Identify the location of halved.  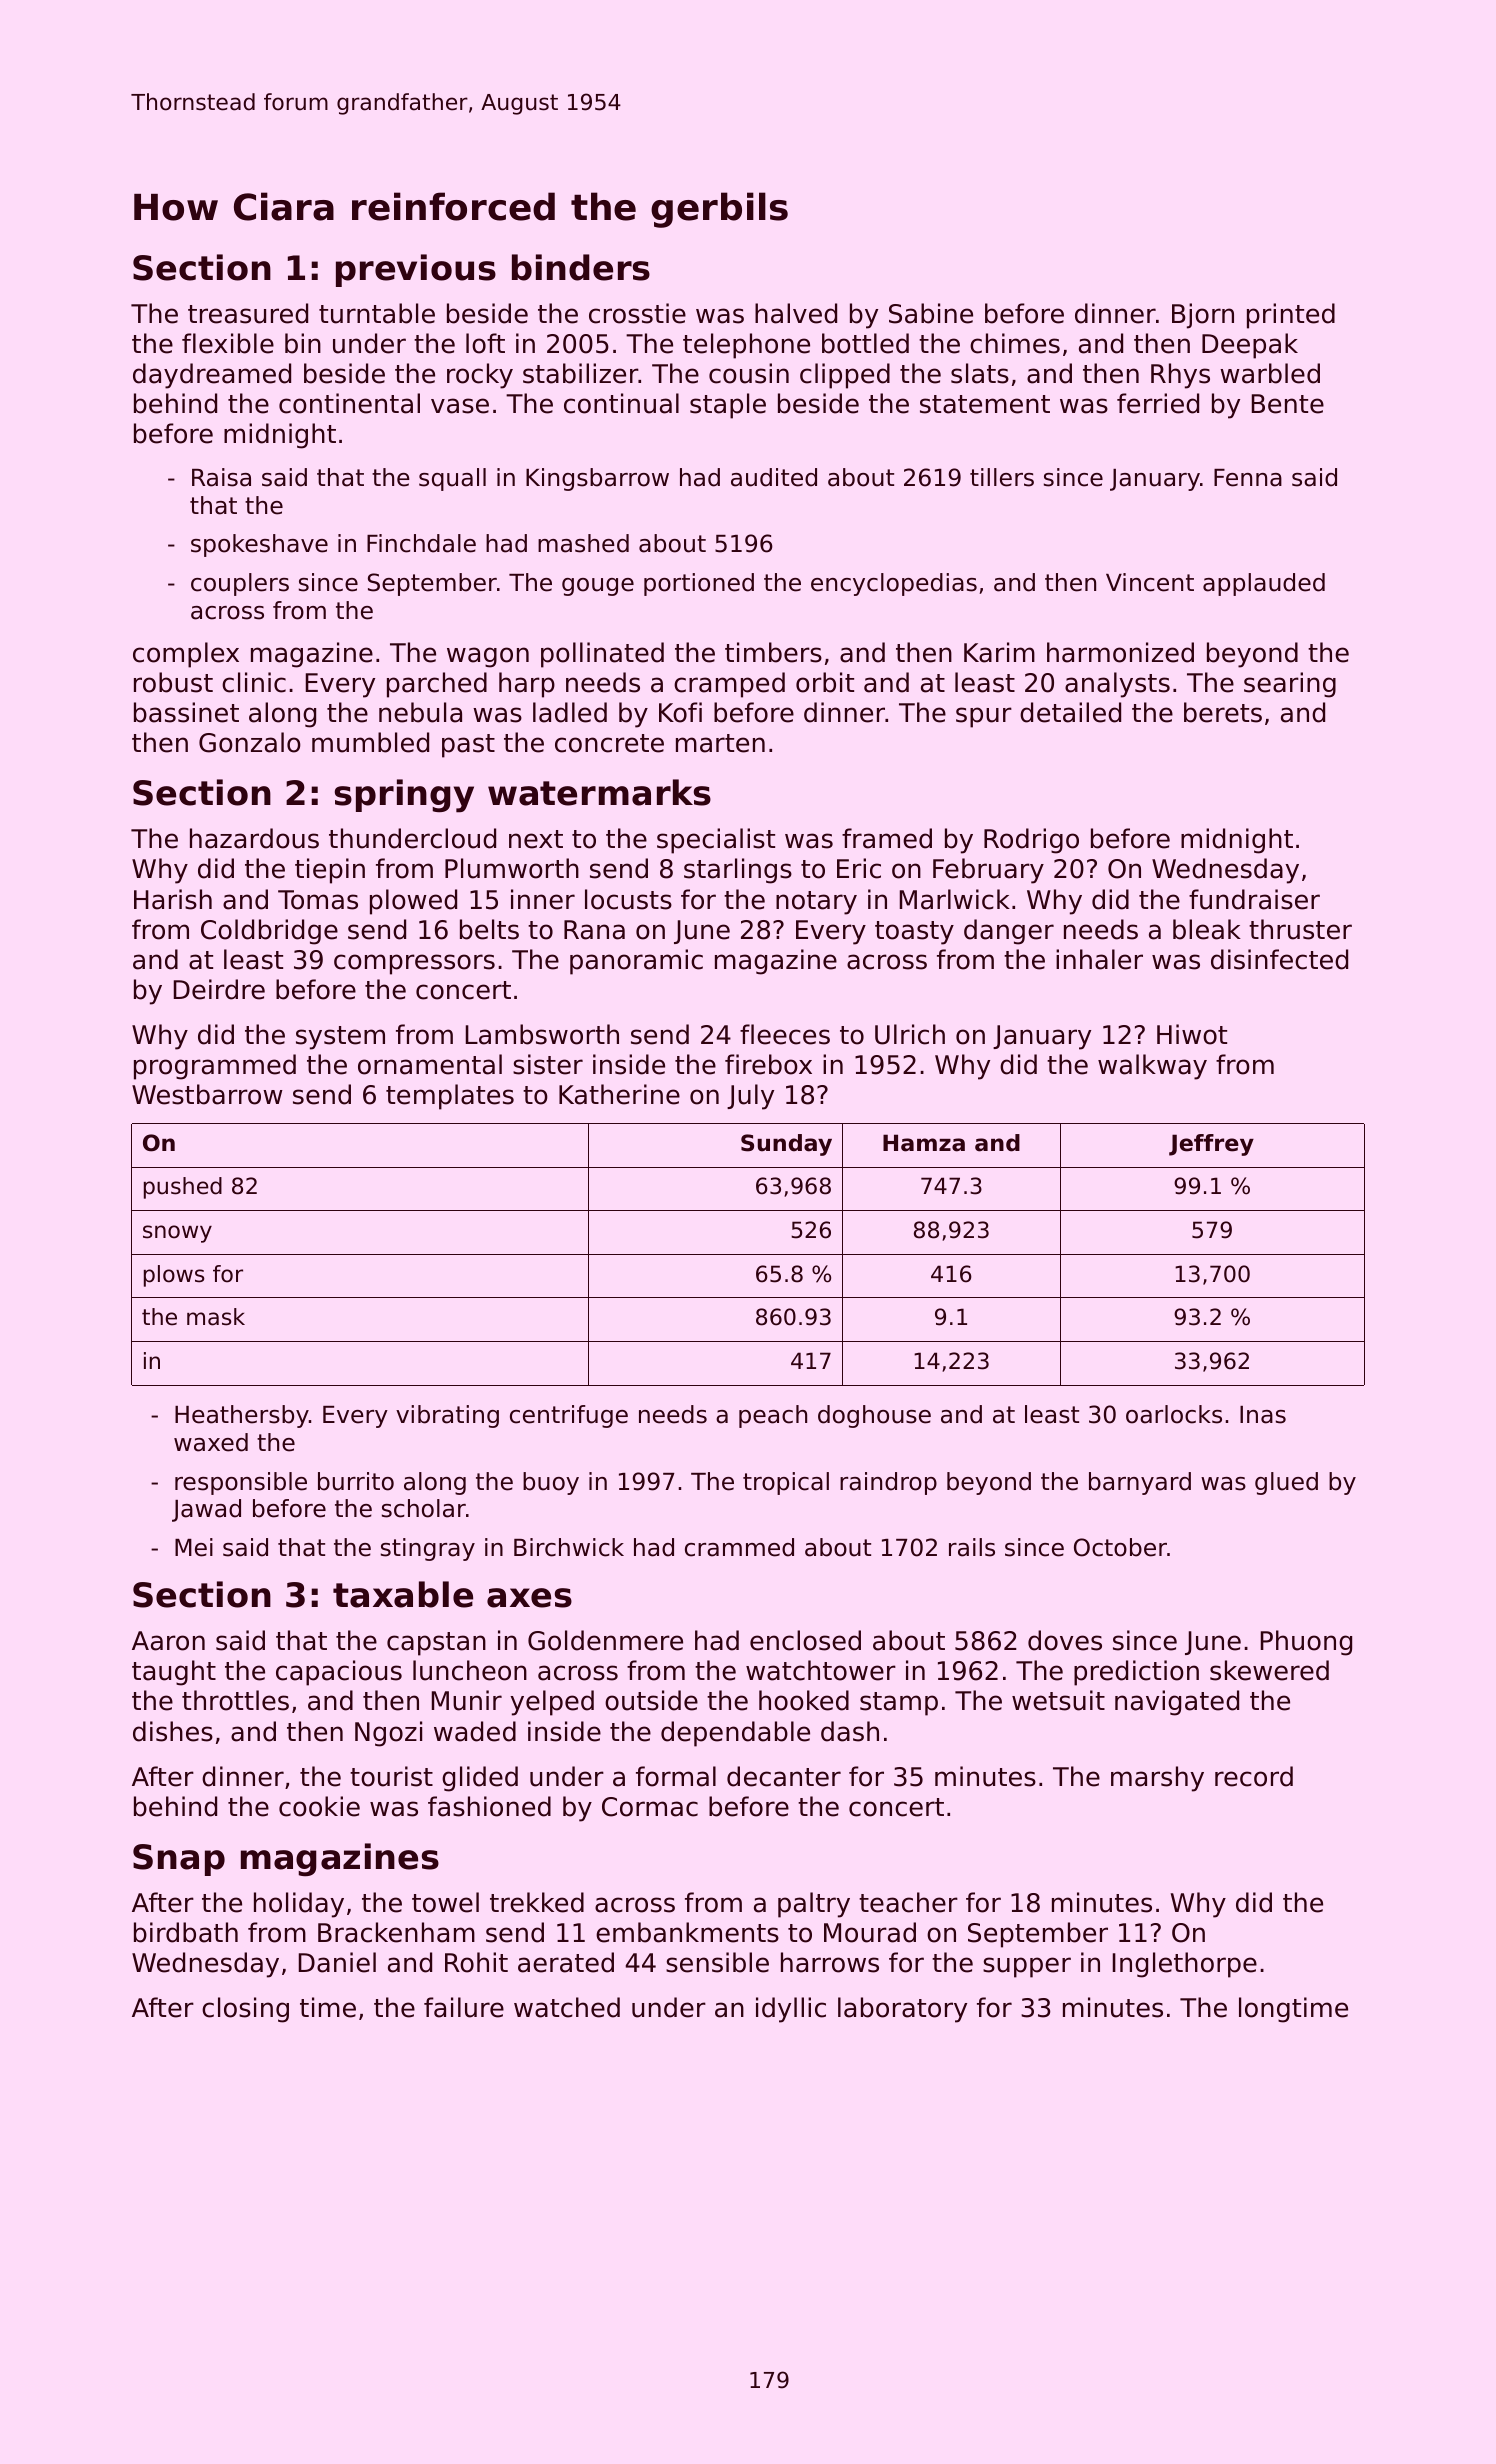
(796, 313).
